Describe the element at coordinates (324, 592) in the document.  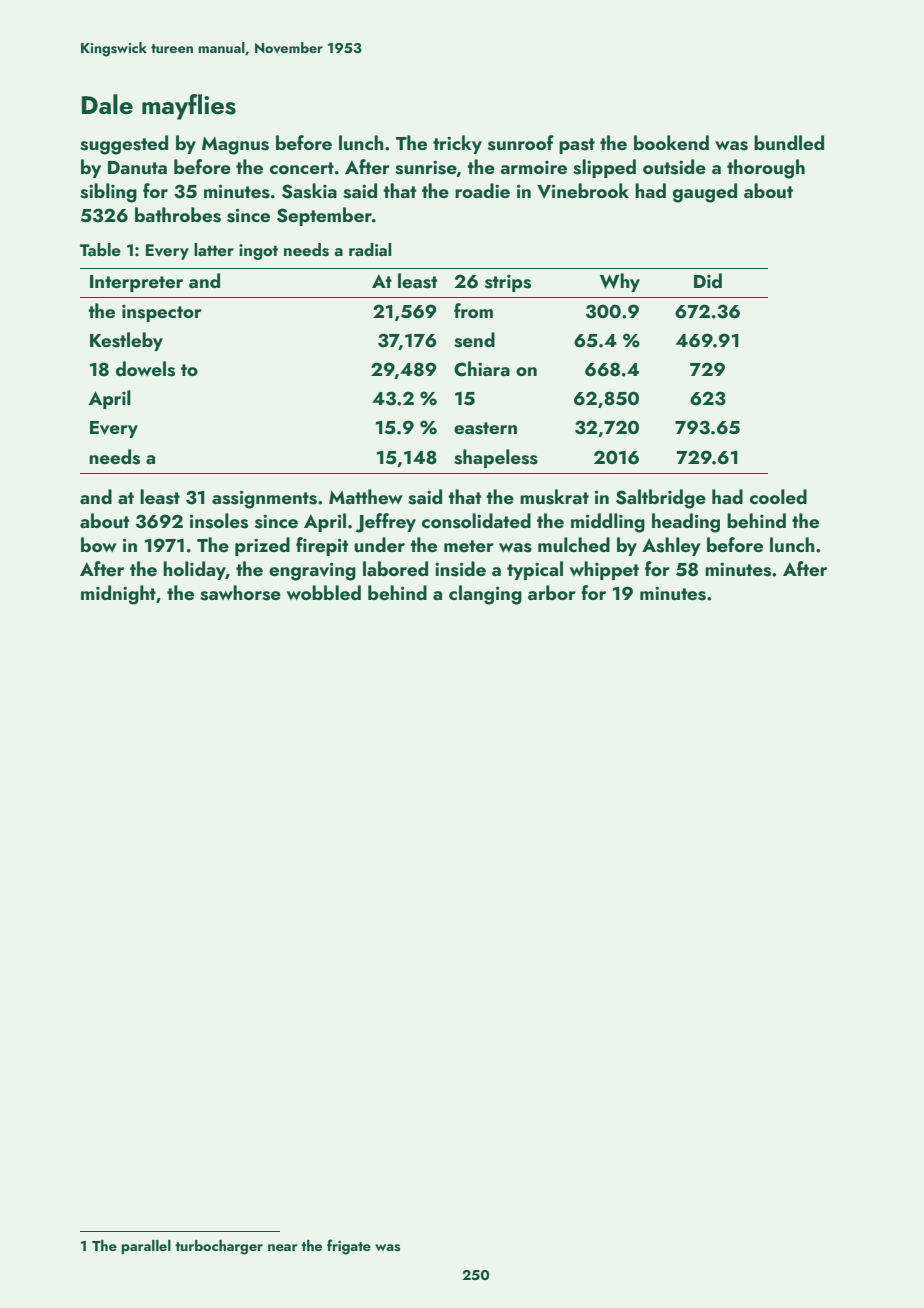
I see `wobbled` at that location.
